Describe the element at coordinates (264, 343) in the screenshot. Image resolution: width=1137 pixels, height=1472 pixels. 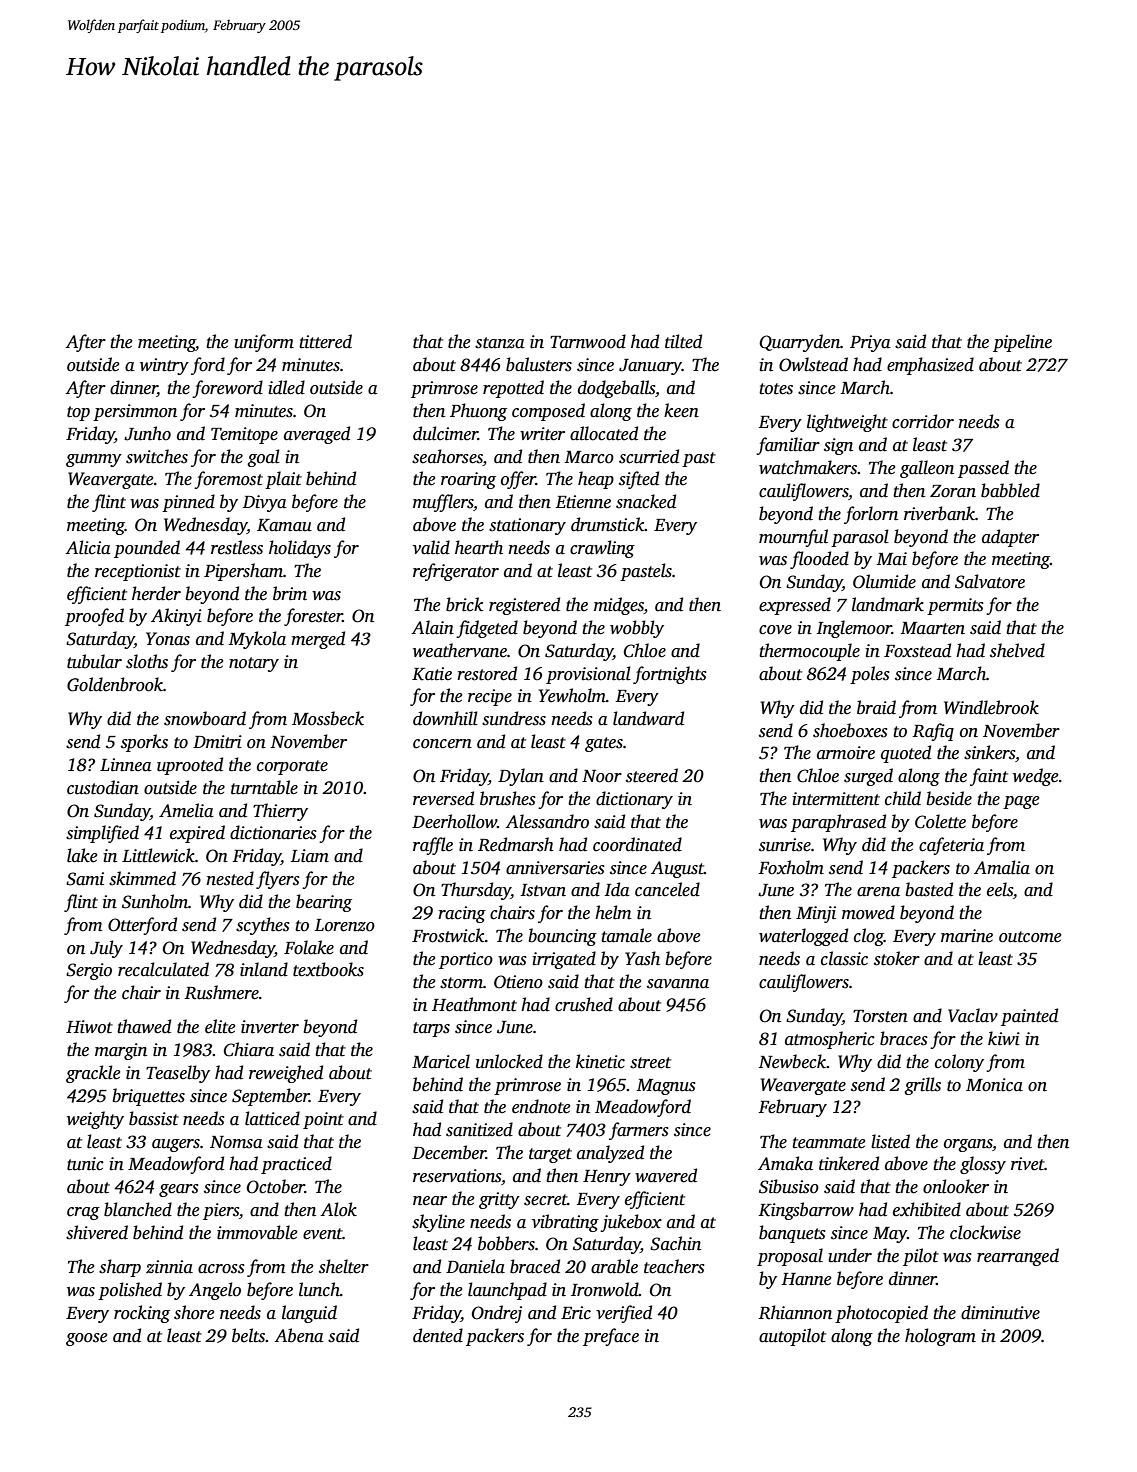
I see `uniform` at that location.
